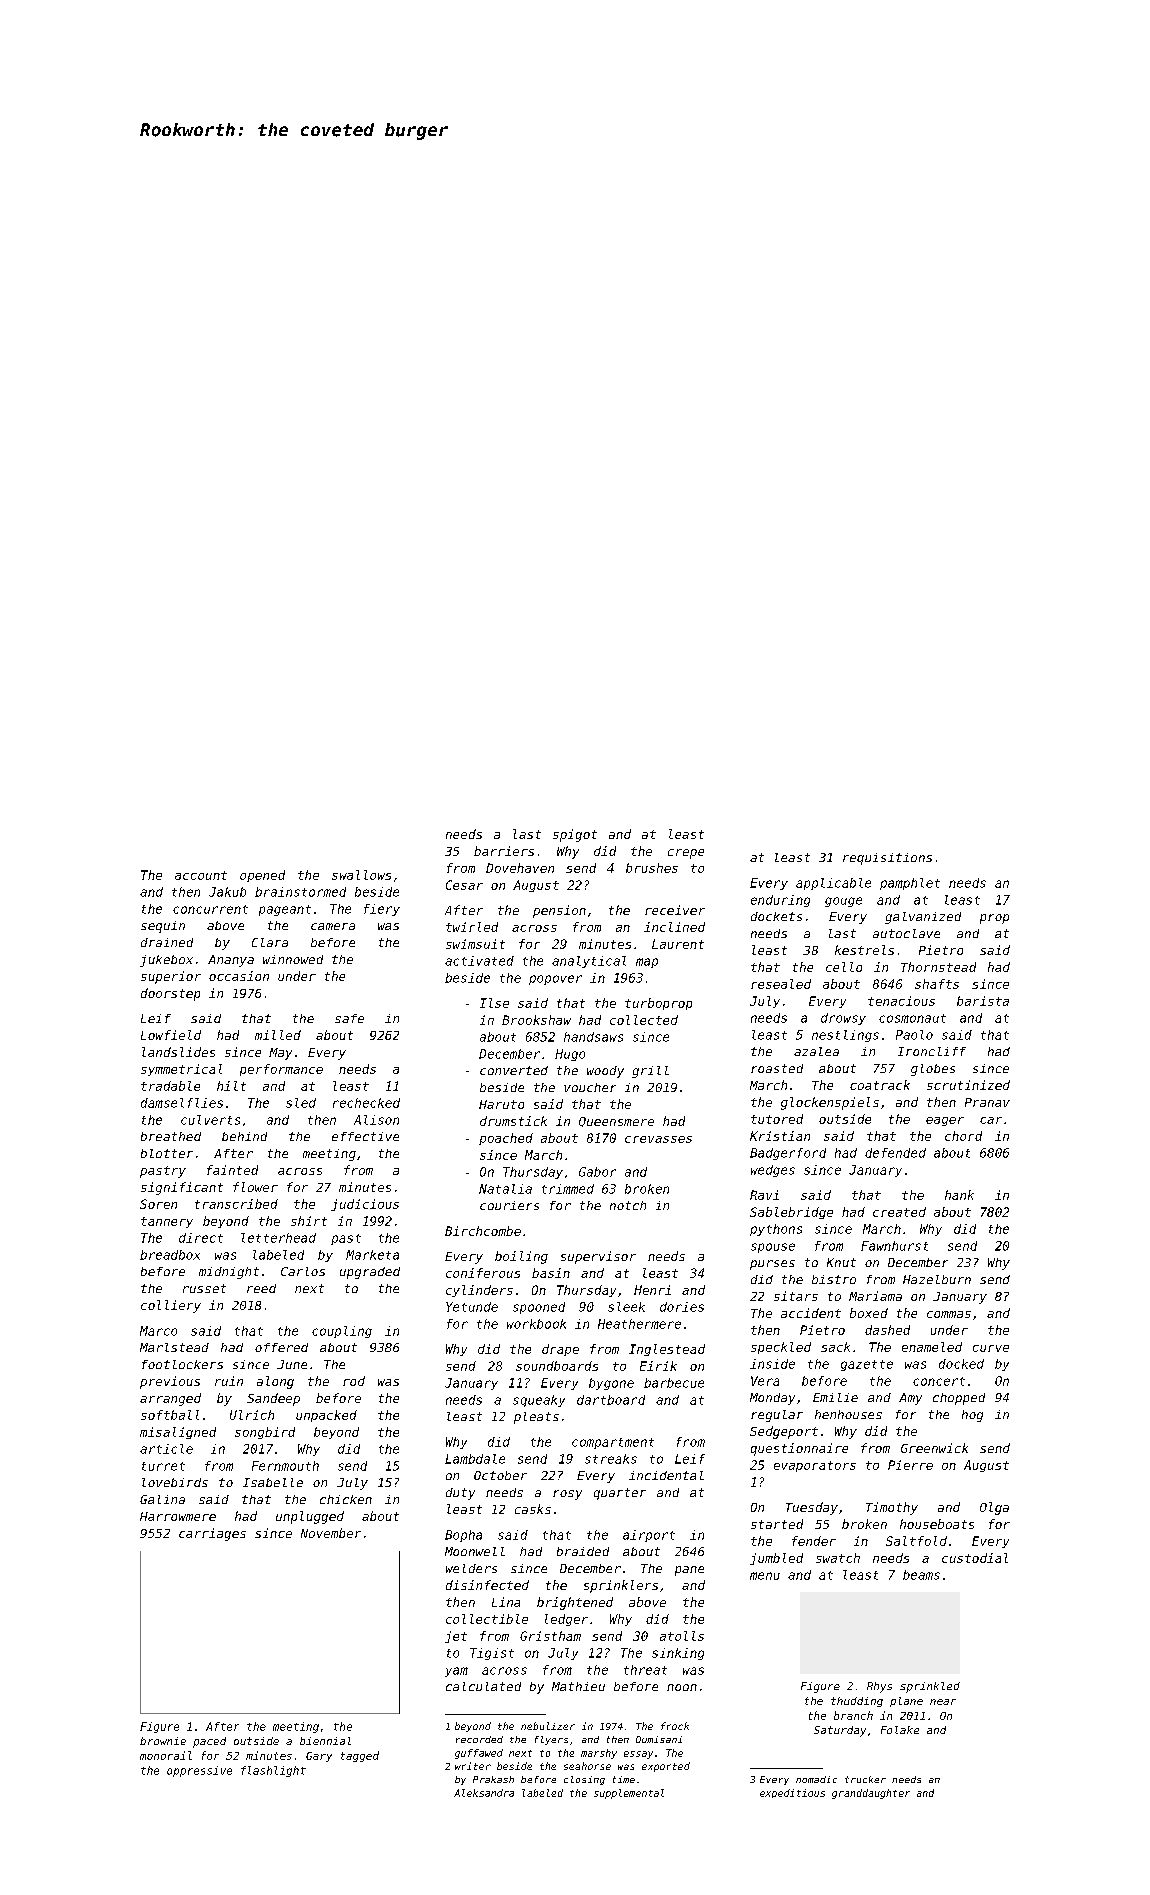  I want to click on created, so click(899, 1212).
